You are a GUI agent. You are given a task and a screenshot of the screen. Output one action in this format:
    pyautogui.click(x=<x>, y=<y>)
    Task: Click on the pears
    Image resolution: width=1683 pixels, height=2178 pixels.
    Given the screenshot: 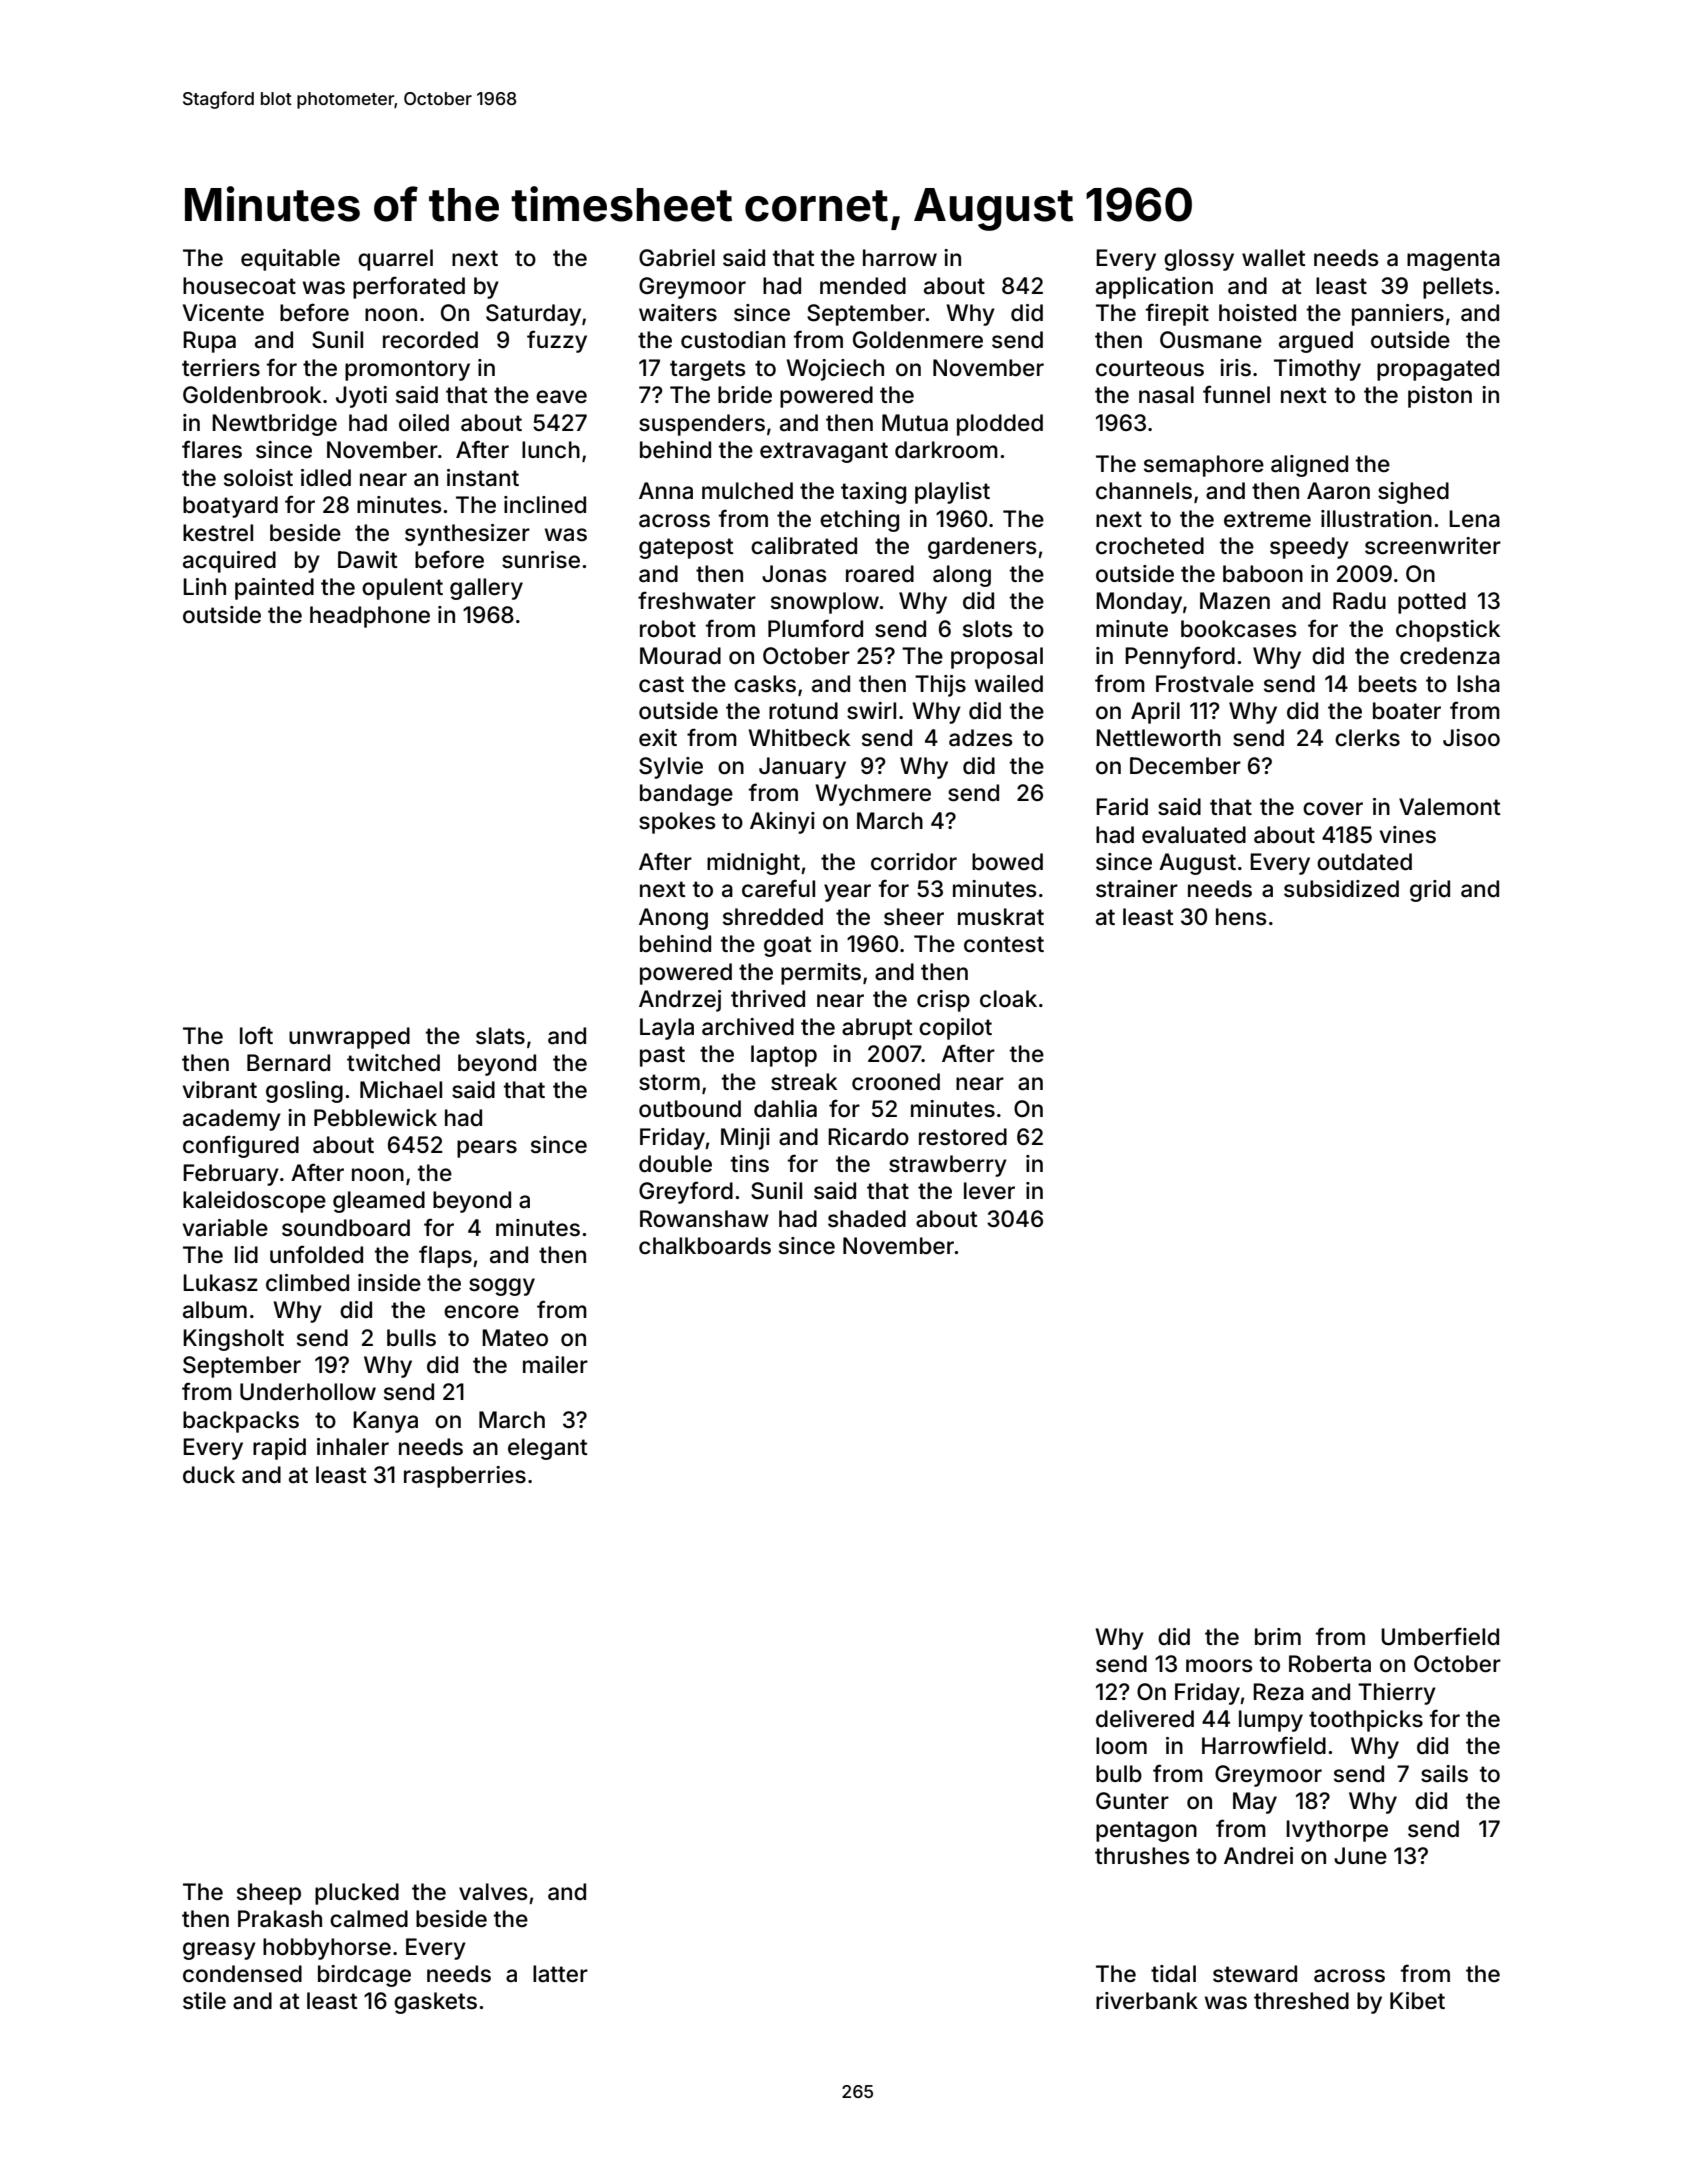 What is the action you would take?
    pyautogui.click(x=487, y=1149)
